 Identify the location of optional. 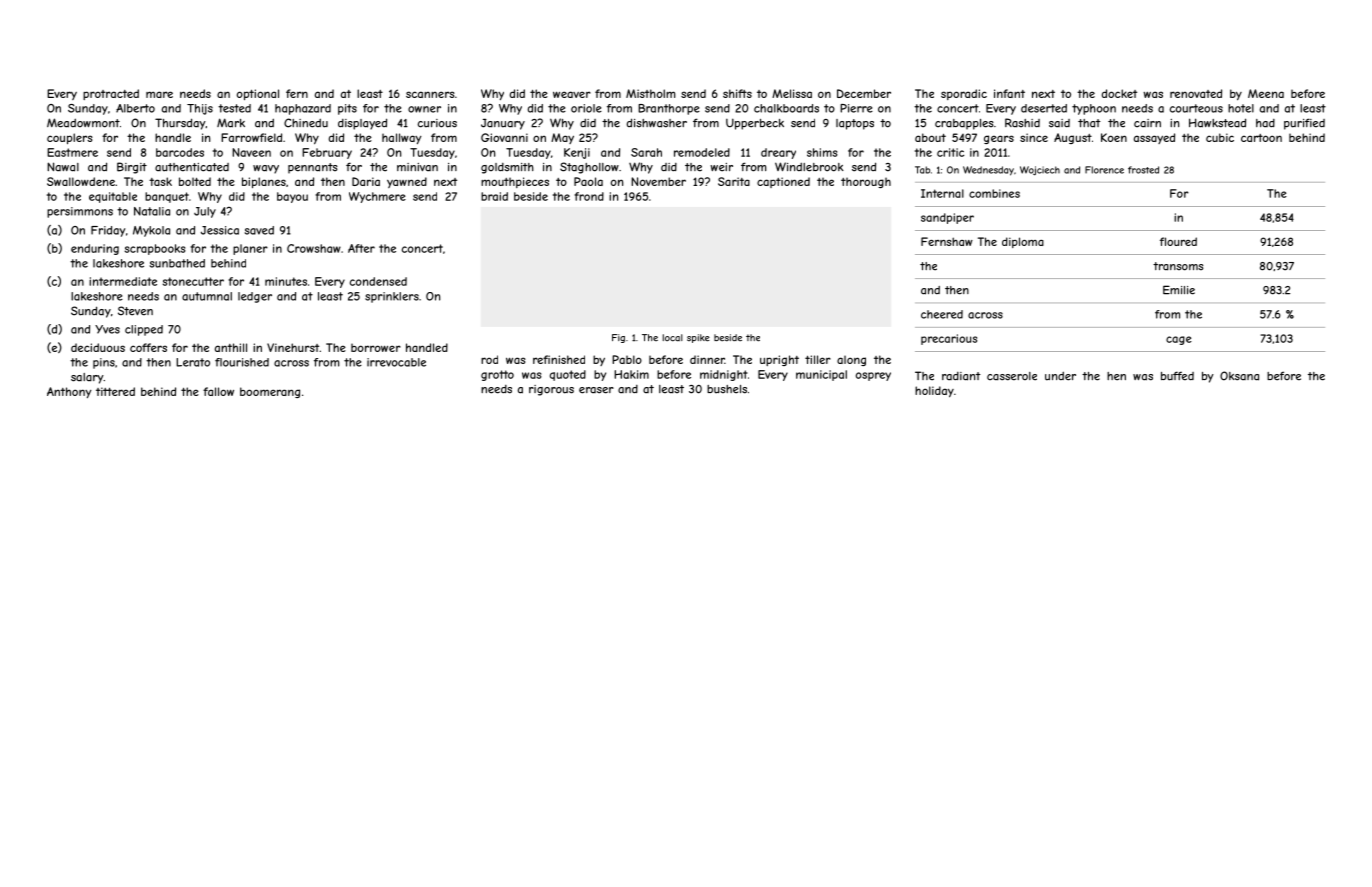
(258, 94).
